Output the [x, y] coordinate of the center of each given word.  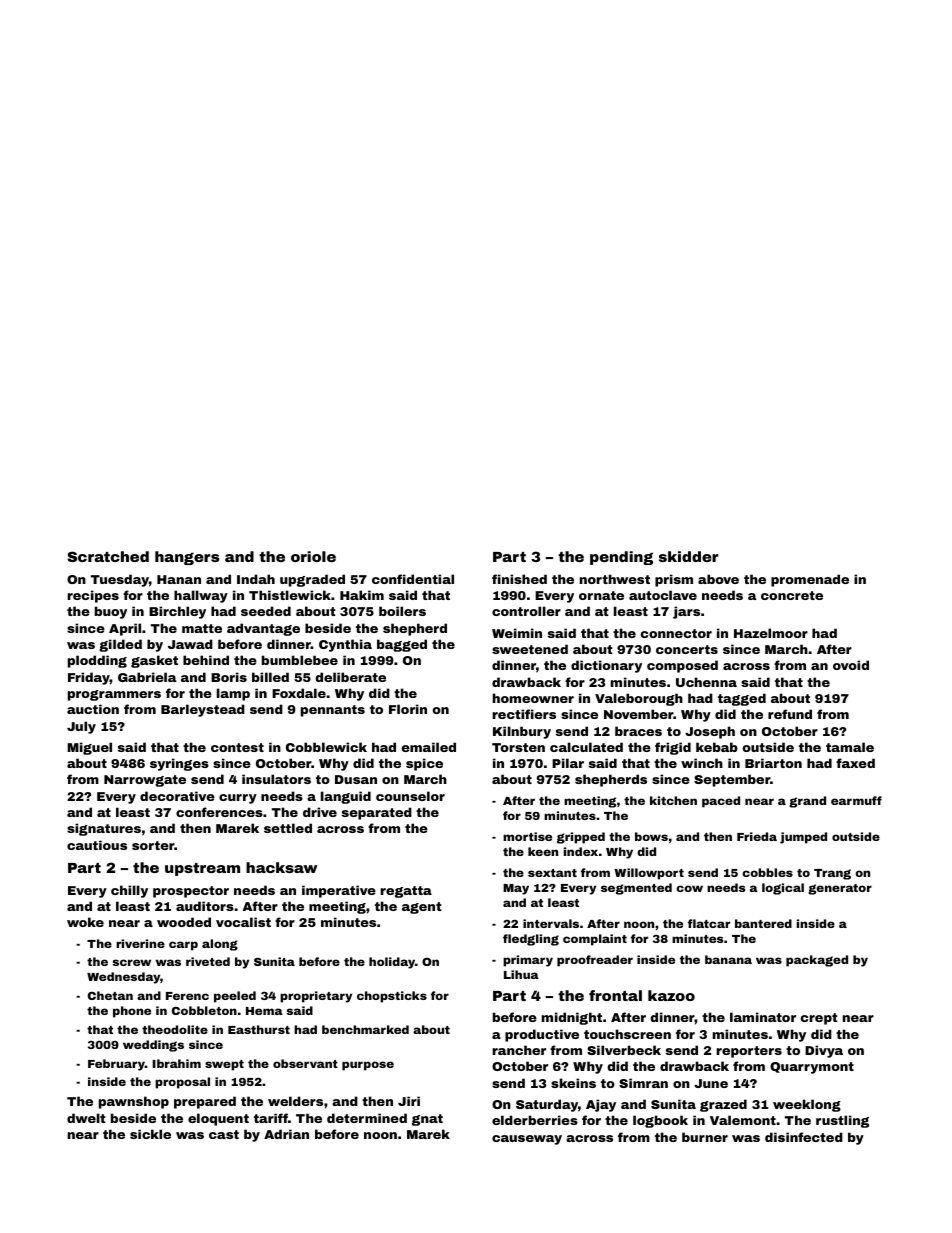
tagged [742, 699]
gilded [120, 645]
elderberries [535, 1120]
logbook [660, 1121]
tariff [271, 1118]
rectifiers [524, 714]
